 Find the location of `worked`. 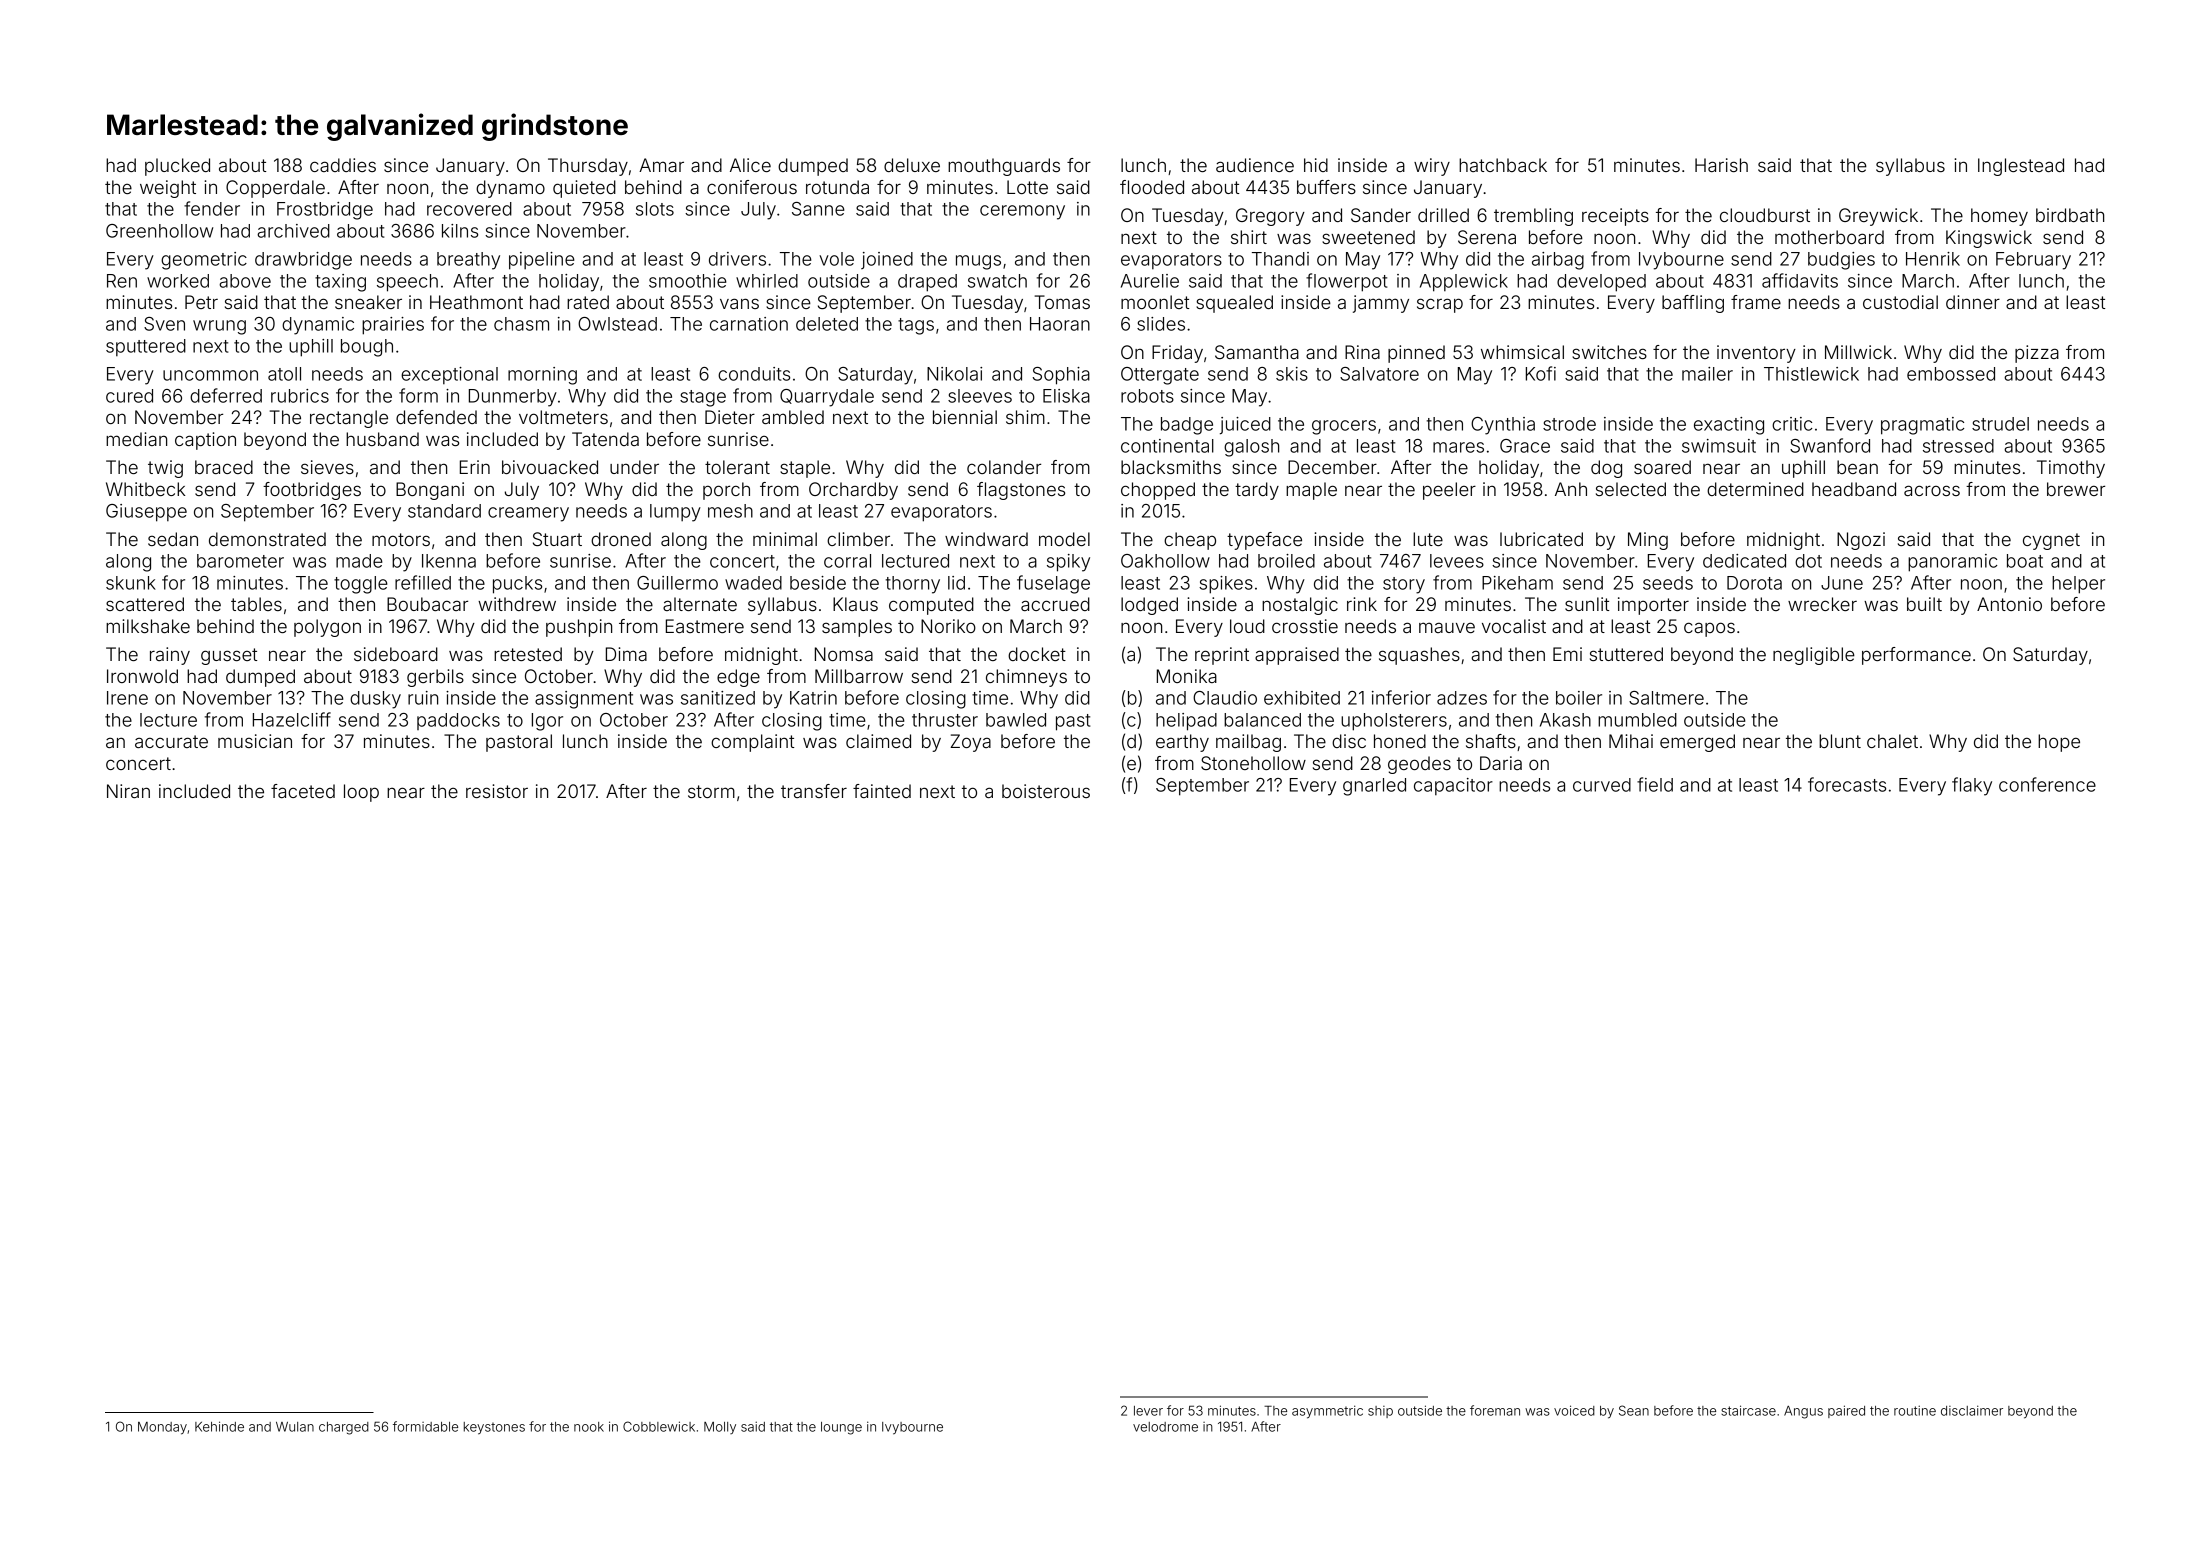

worked is located at coordinates (178, 281).
